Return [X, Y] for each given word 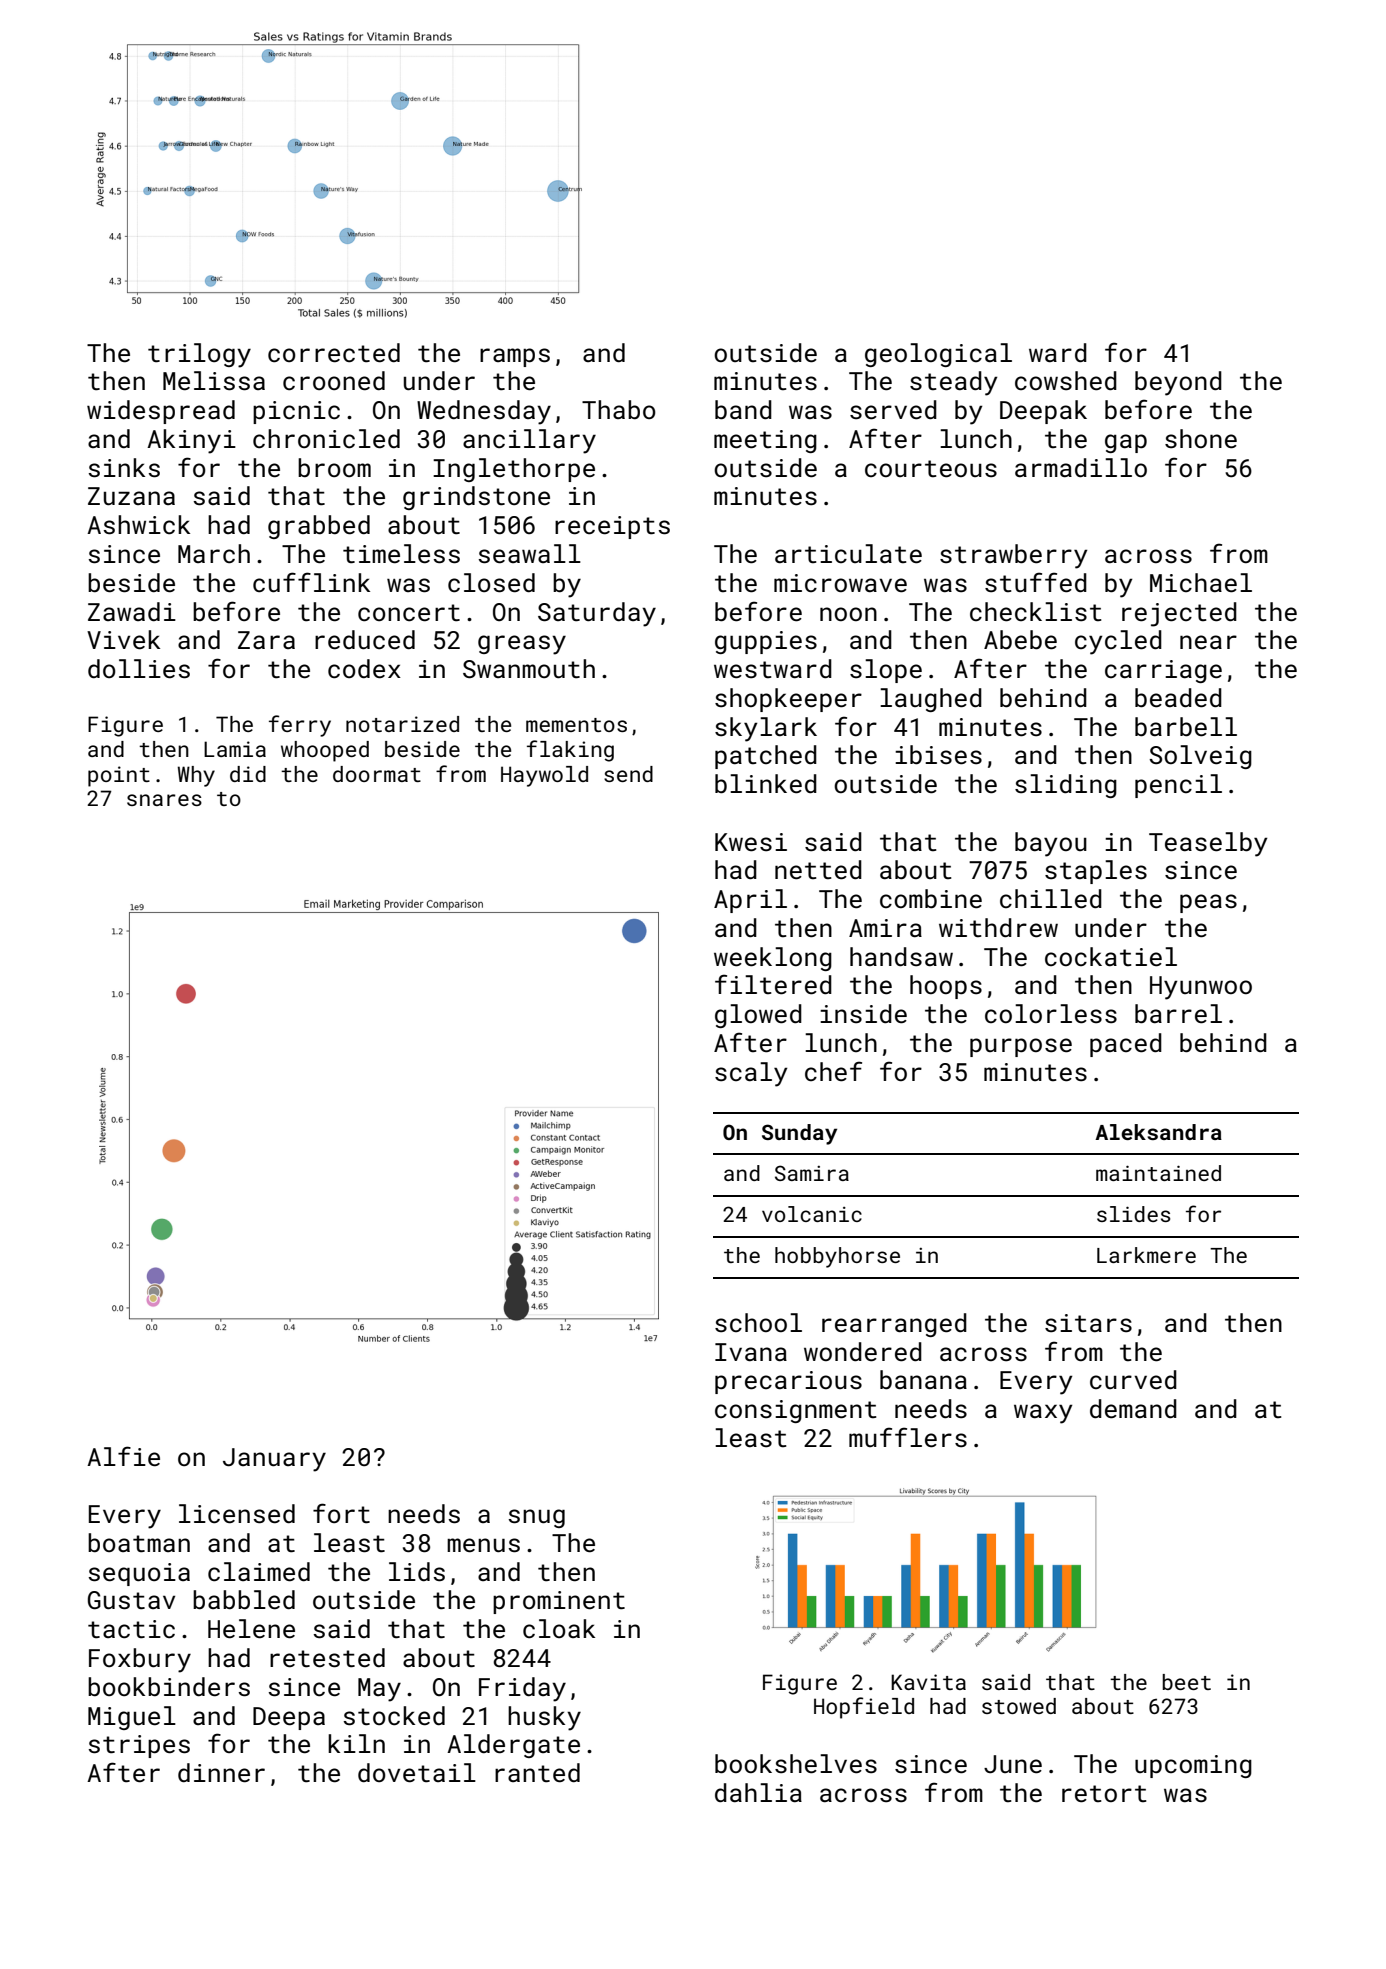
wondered [863, 1352]
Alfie [123, 1456]
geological [938, 355]
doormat [377, 774]
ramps [515, 357]
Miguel [132, 1718]
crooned [334, 381]
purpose [1021, 1047]
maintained [1158, 1173]
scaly [751, 1074]
